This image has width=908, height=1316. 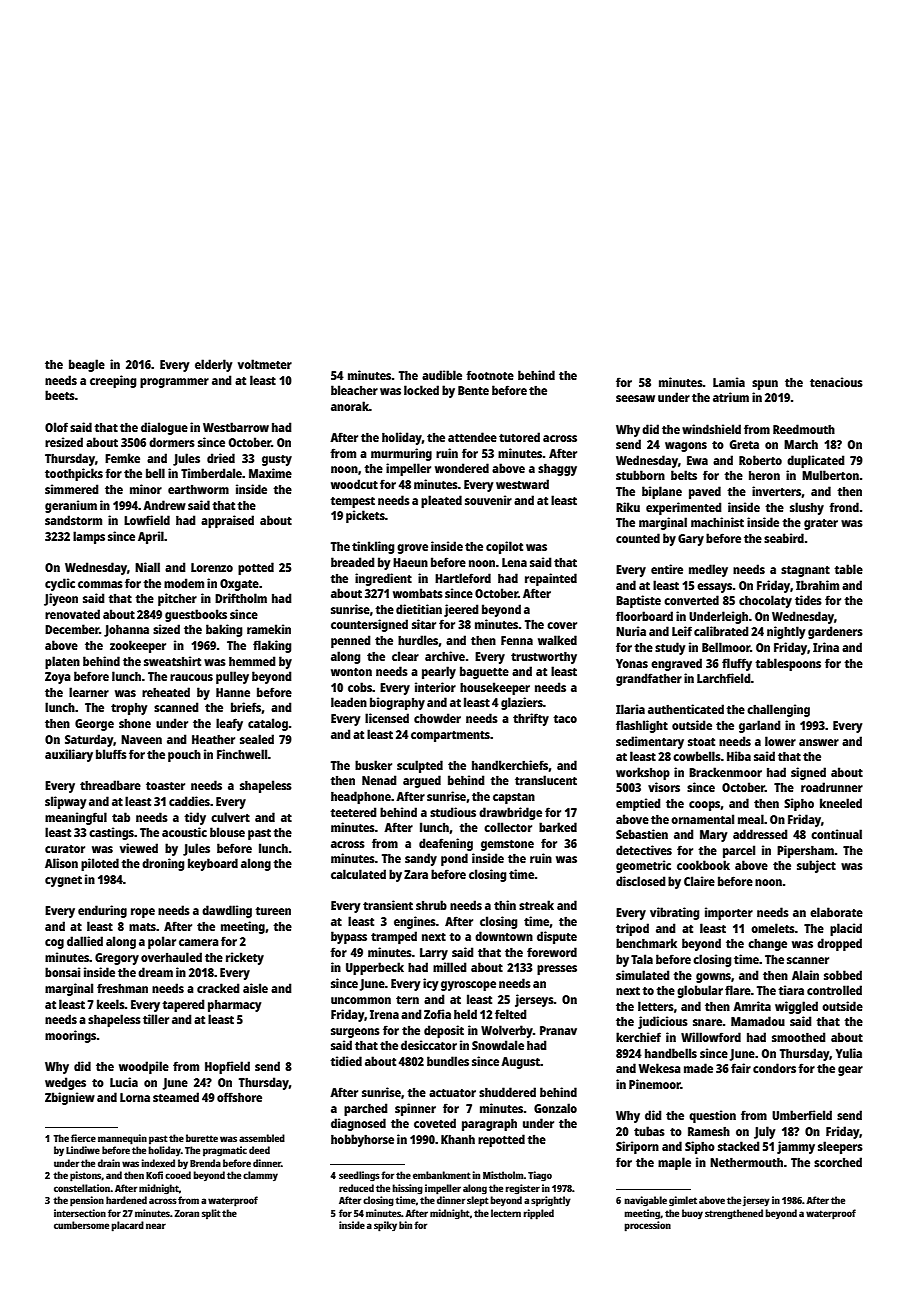 I want to click on tapered, so click(x=183, y=1005).
